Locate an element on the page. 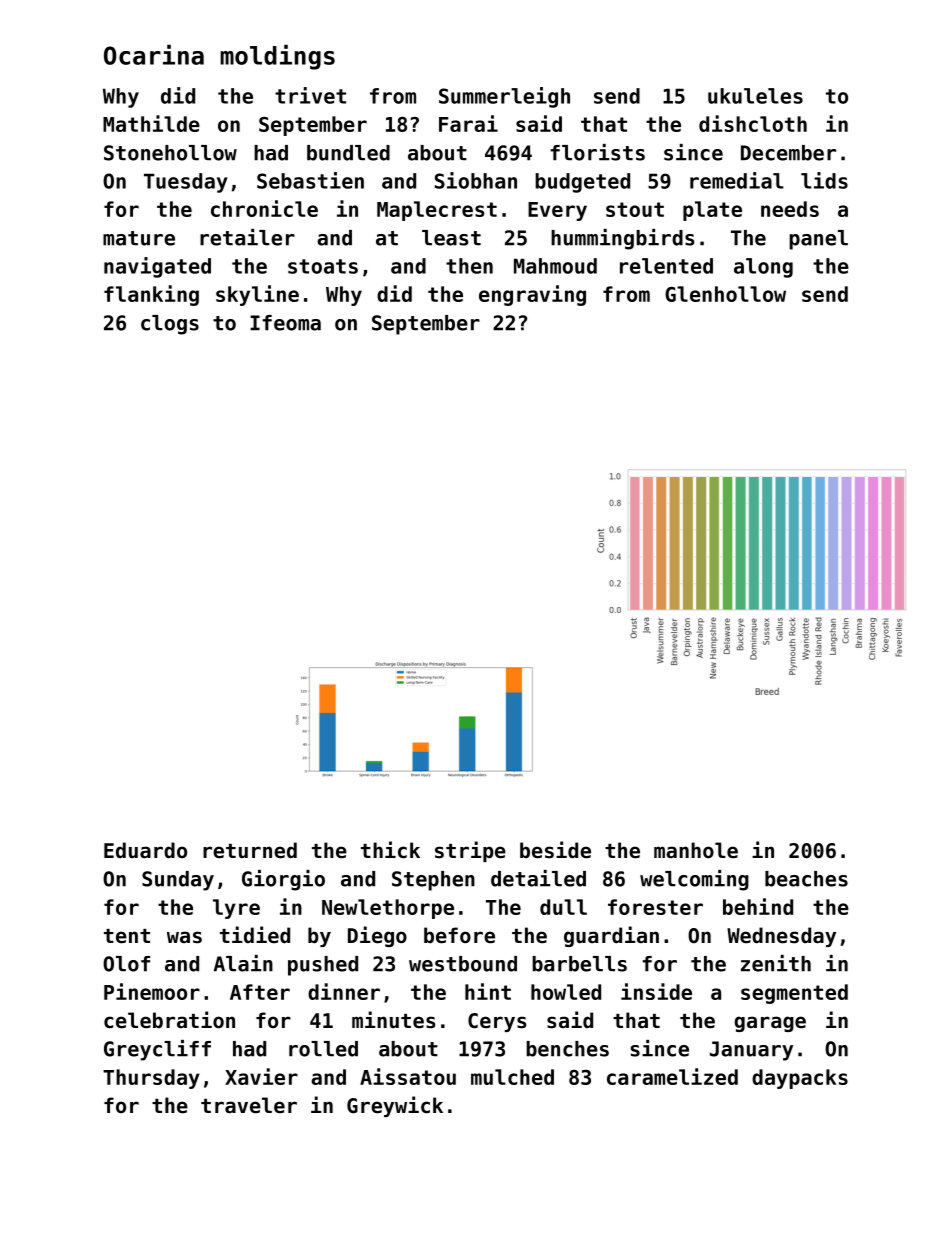 The width and height of the page is (952, 1233). mulched is located at coordinates (512, 1077).
